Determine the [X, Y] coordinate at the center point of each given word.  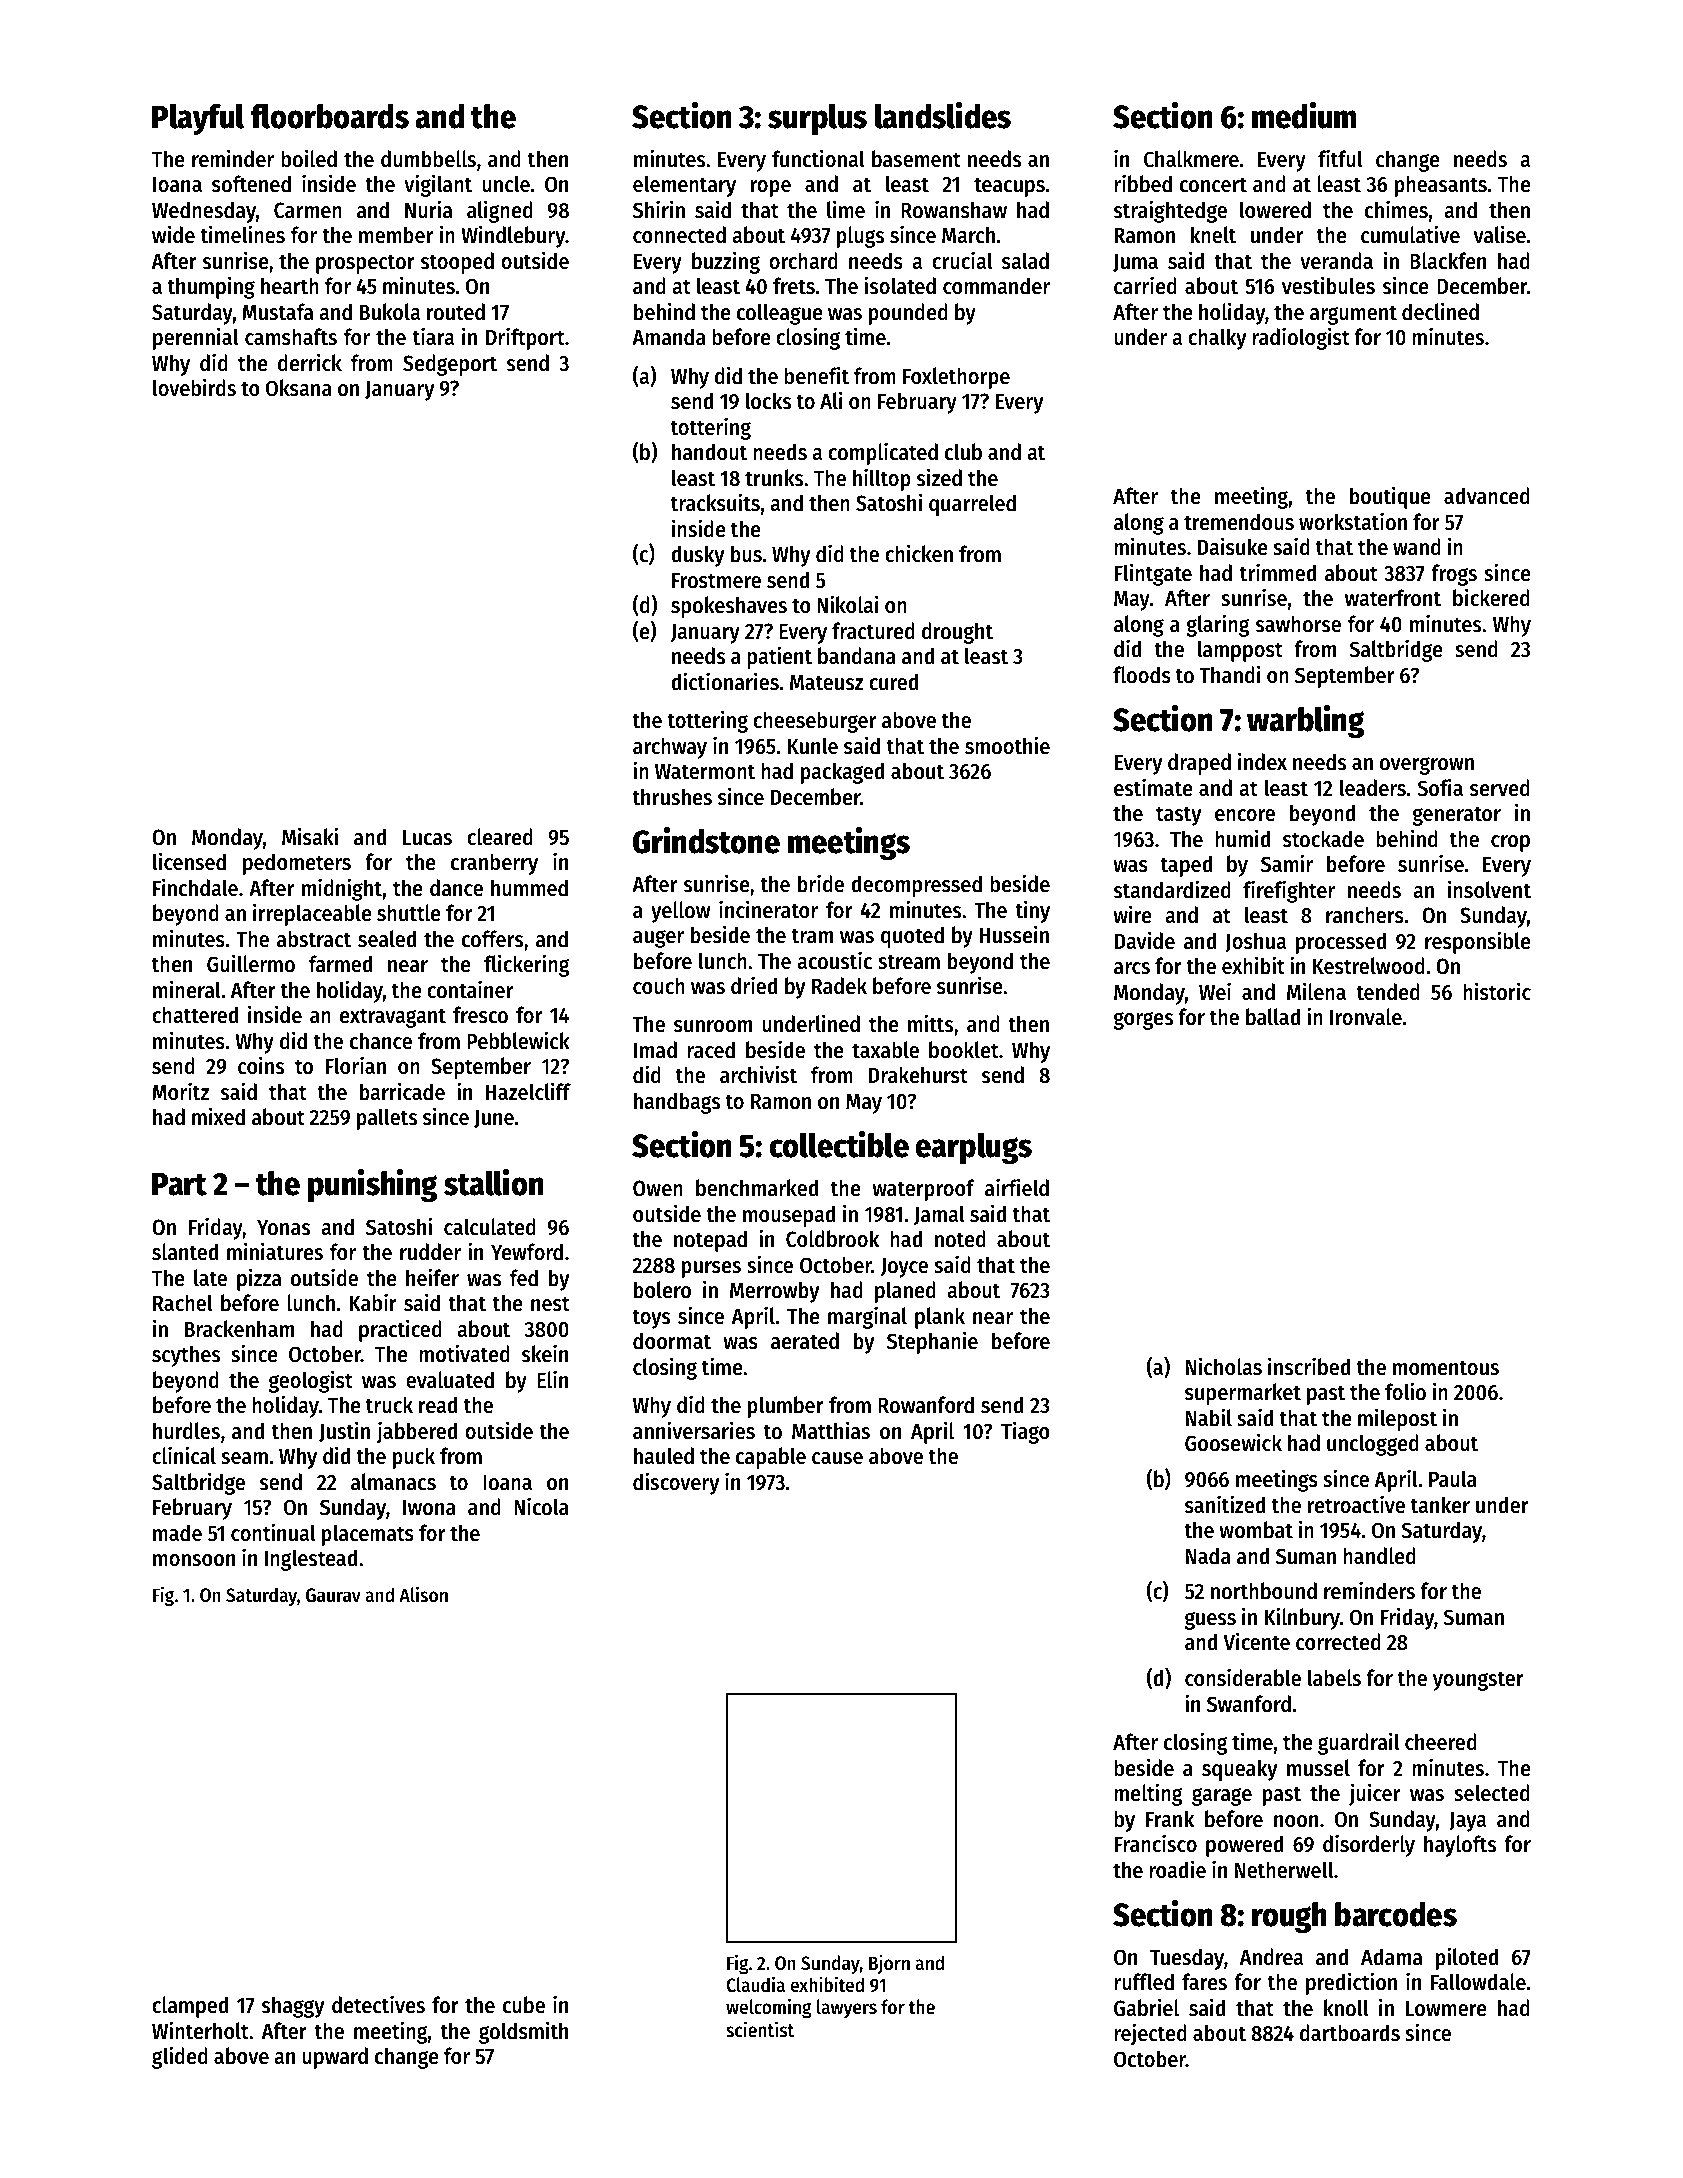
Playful [198, 119]
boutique [1390, 497]
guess [1210, 1621]
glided [180, 2057]
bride [821, 883]
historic [1497, 991]
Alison [423, 1594]
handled [1379, 1556]
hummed [529, 888]
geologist [311, 1381]
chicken [919, 553]
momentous [1446, 1368]
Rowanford [926, 1405]
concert [1213, 185]
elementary [684, 186]
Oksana [299, 388]
